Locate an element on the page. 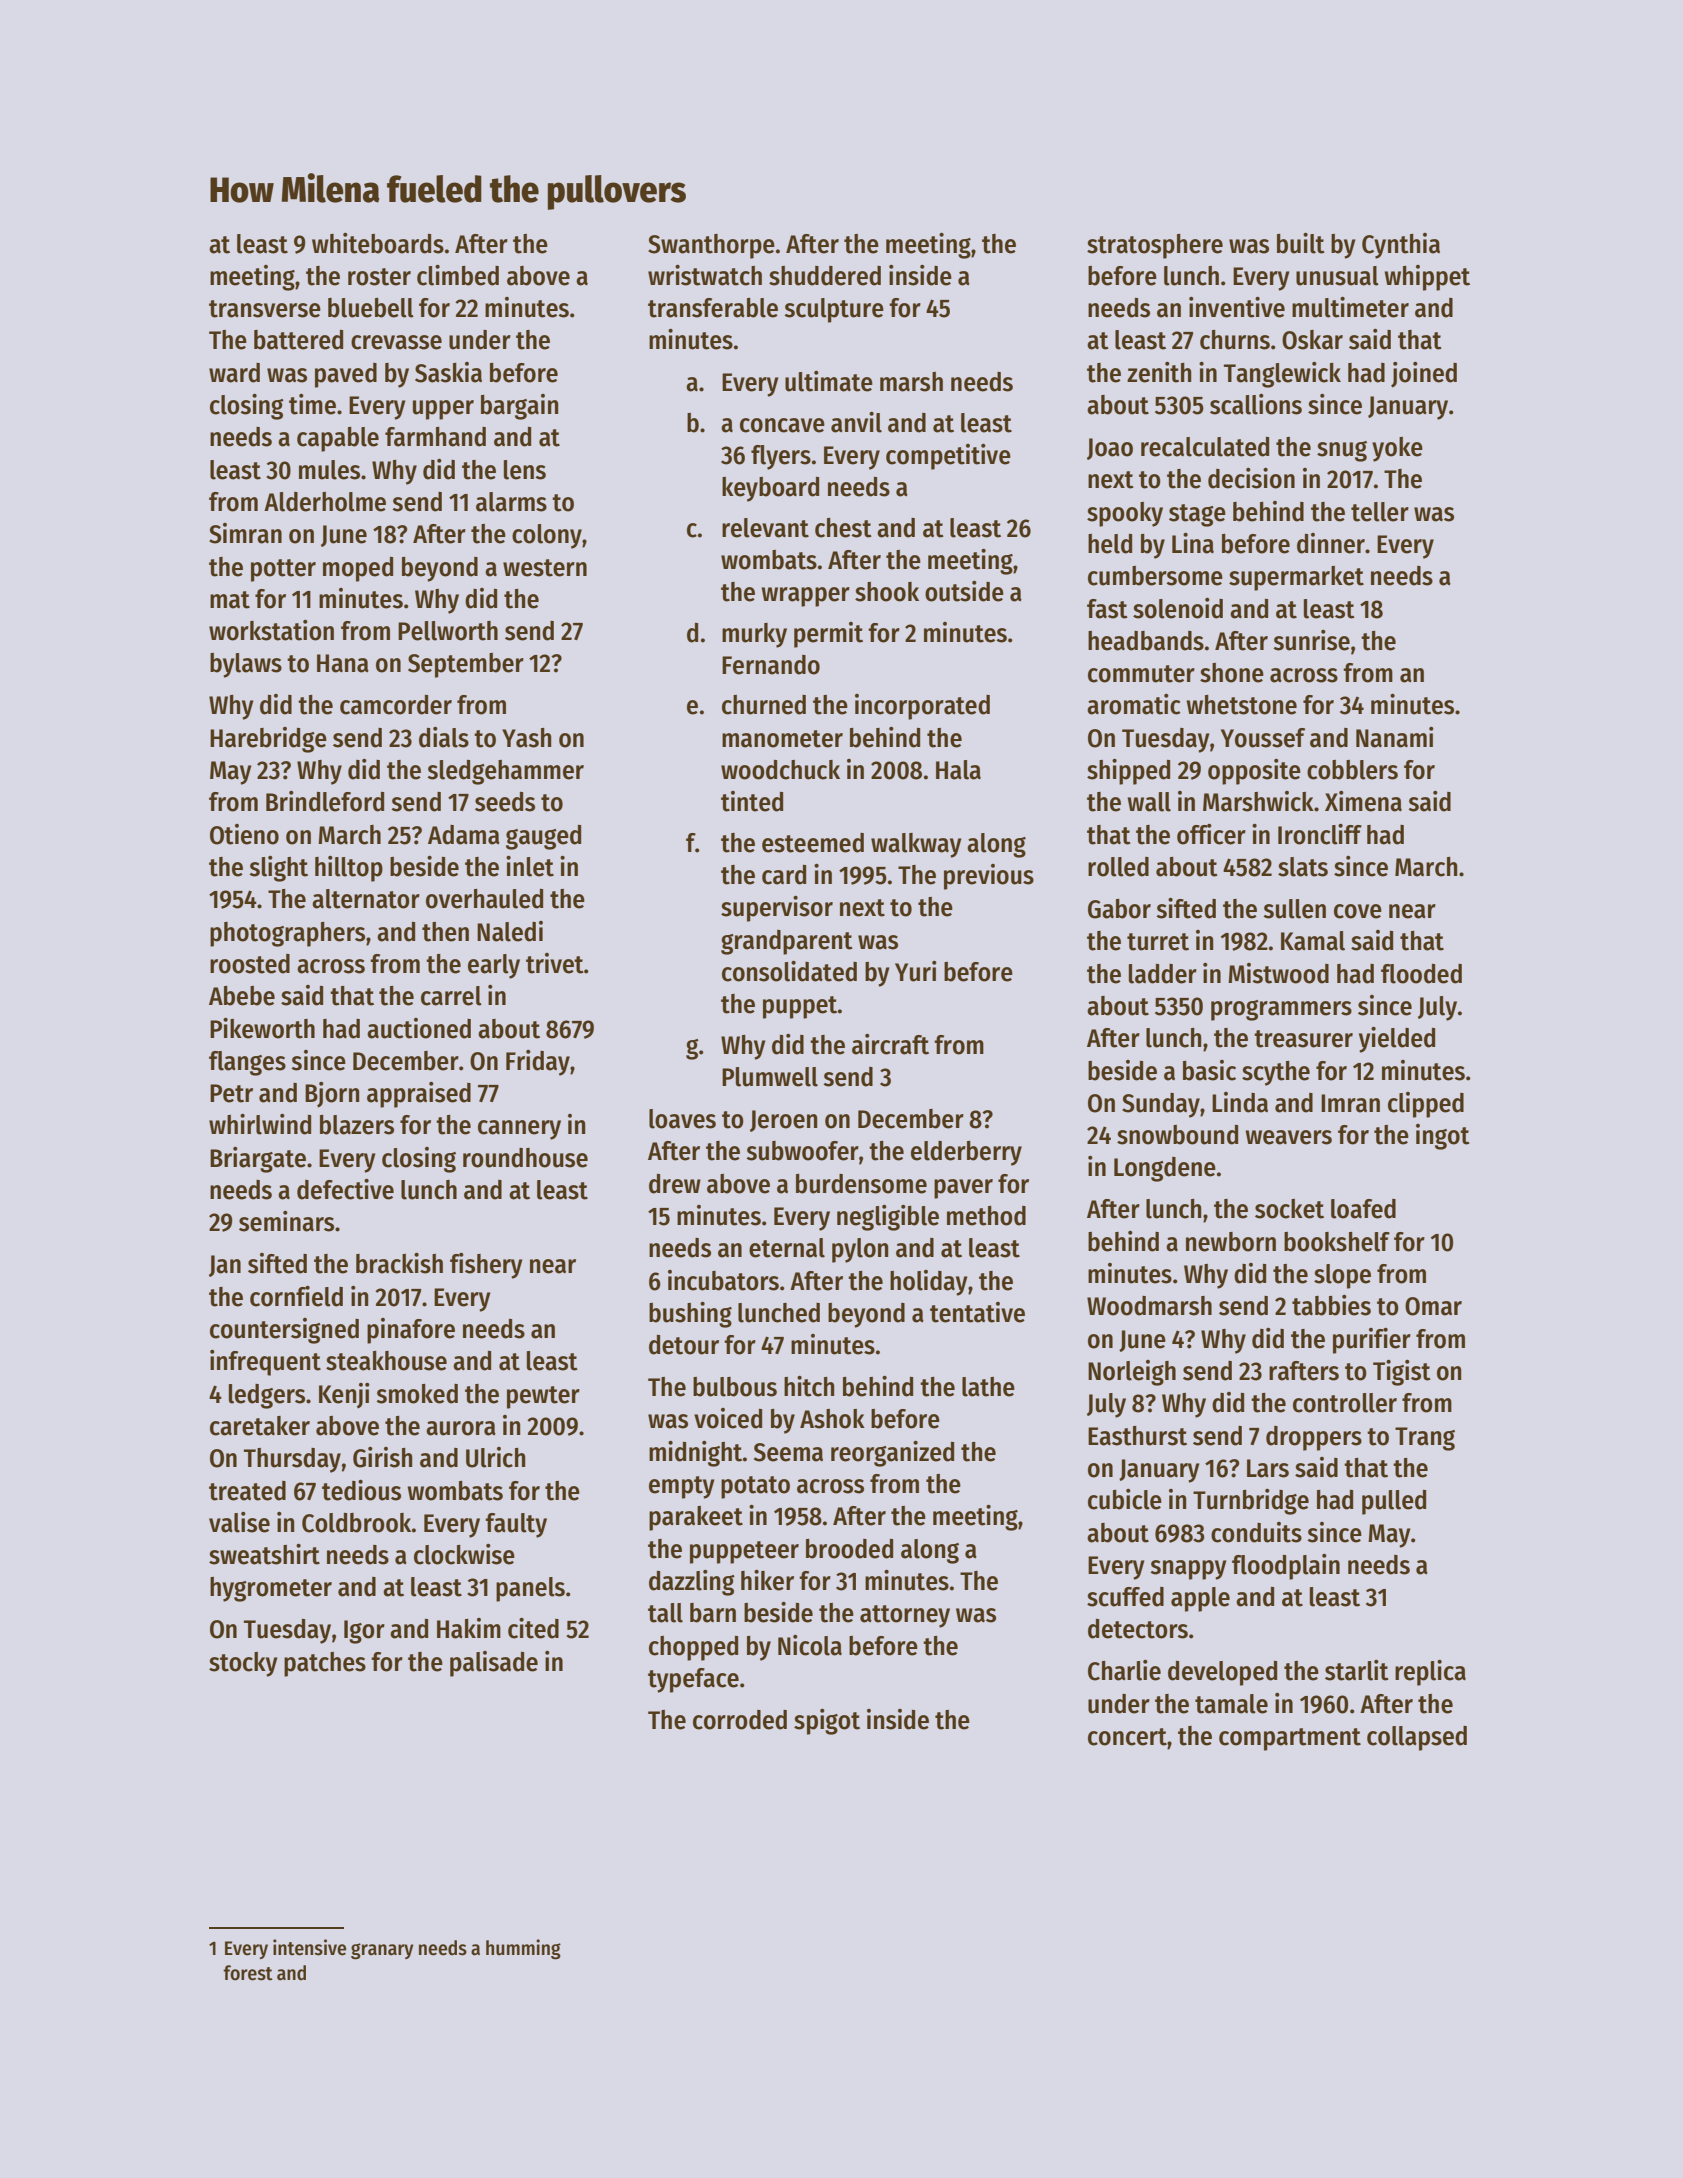 The width and height of the document is (1683, 2178). Cynthia is located at coordinates (1401, 246).
